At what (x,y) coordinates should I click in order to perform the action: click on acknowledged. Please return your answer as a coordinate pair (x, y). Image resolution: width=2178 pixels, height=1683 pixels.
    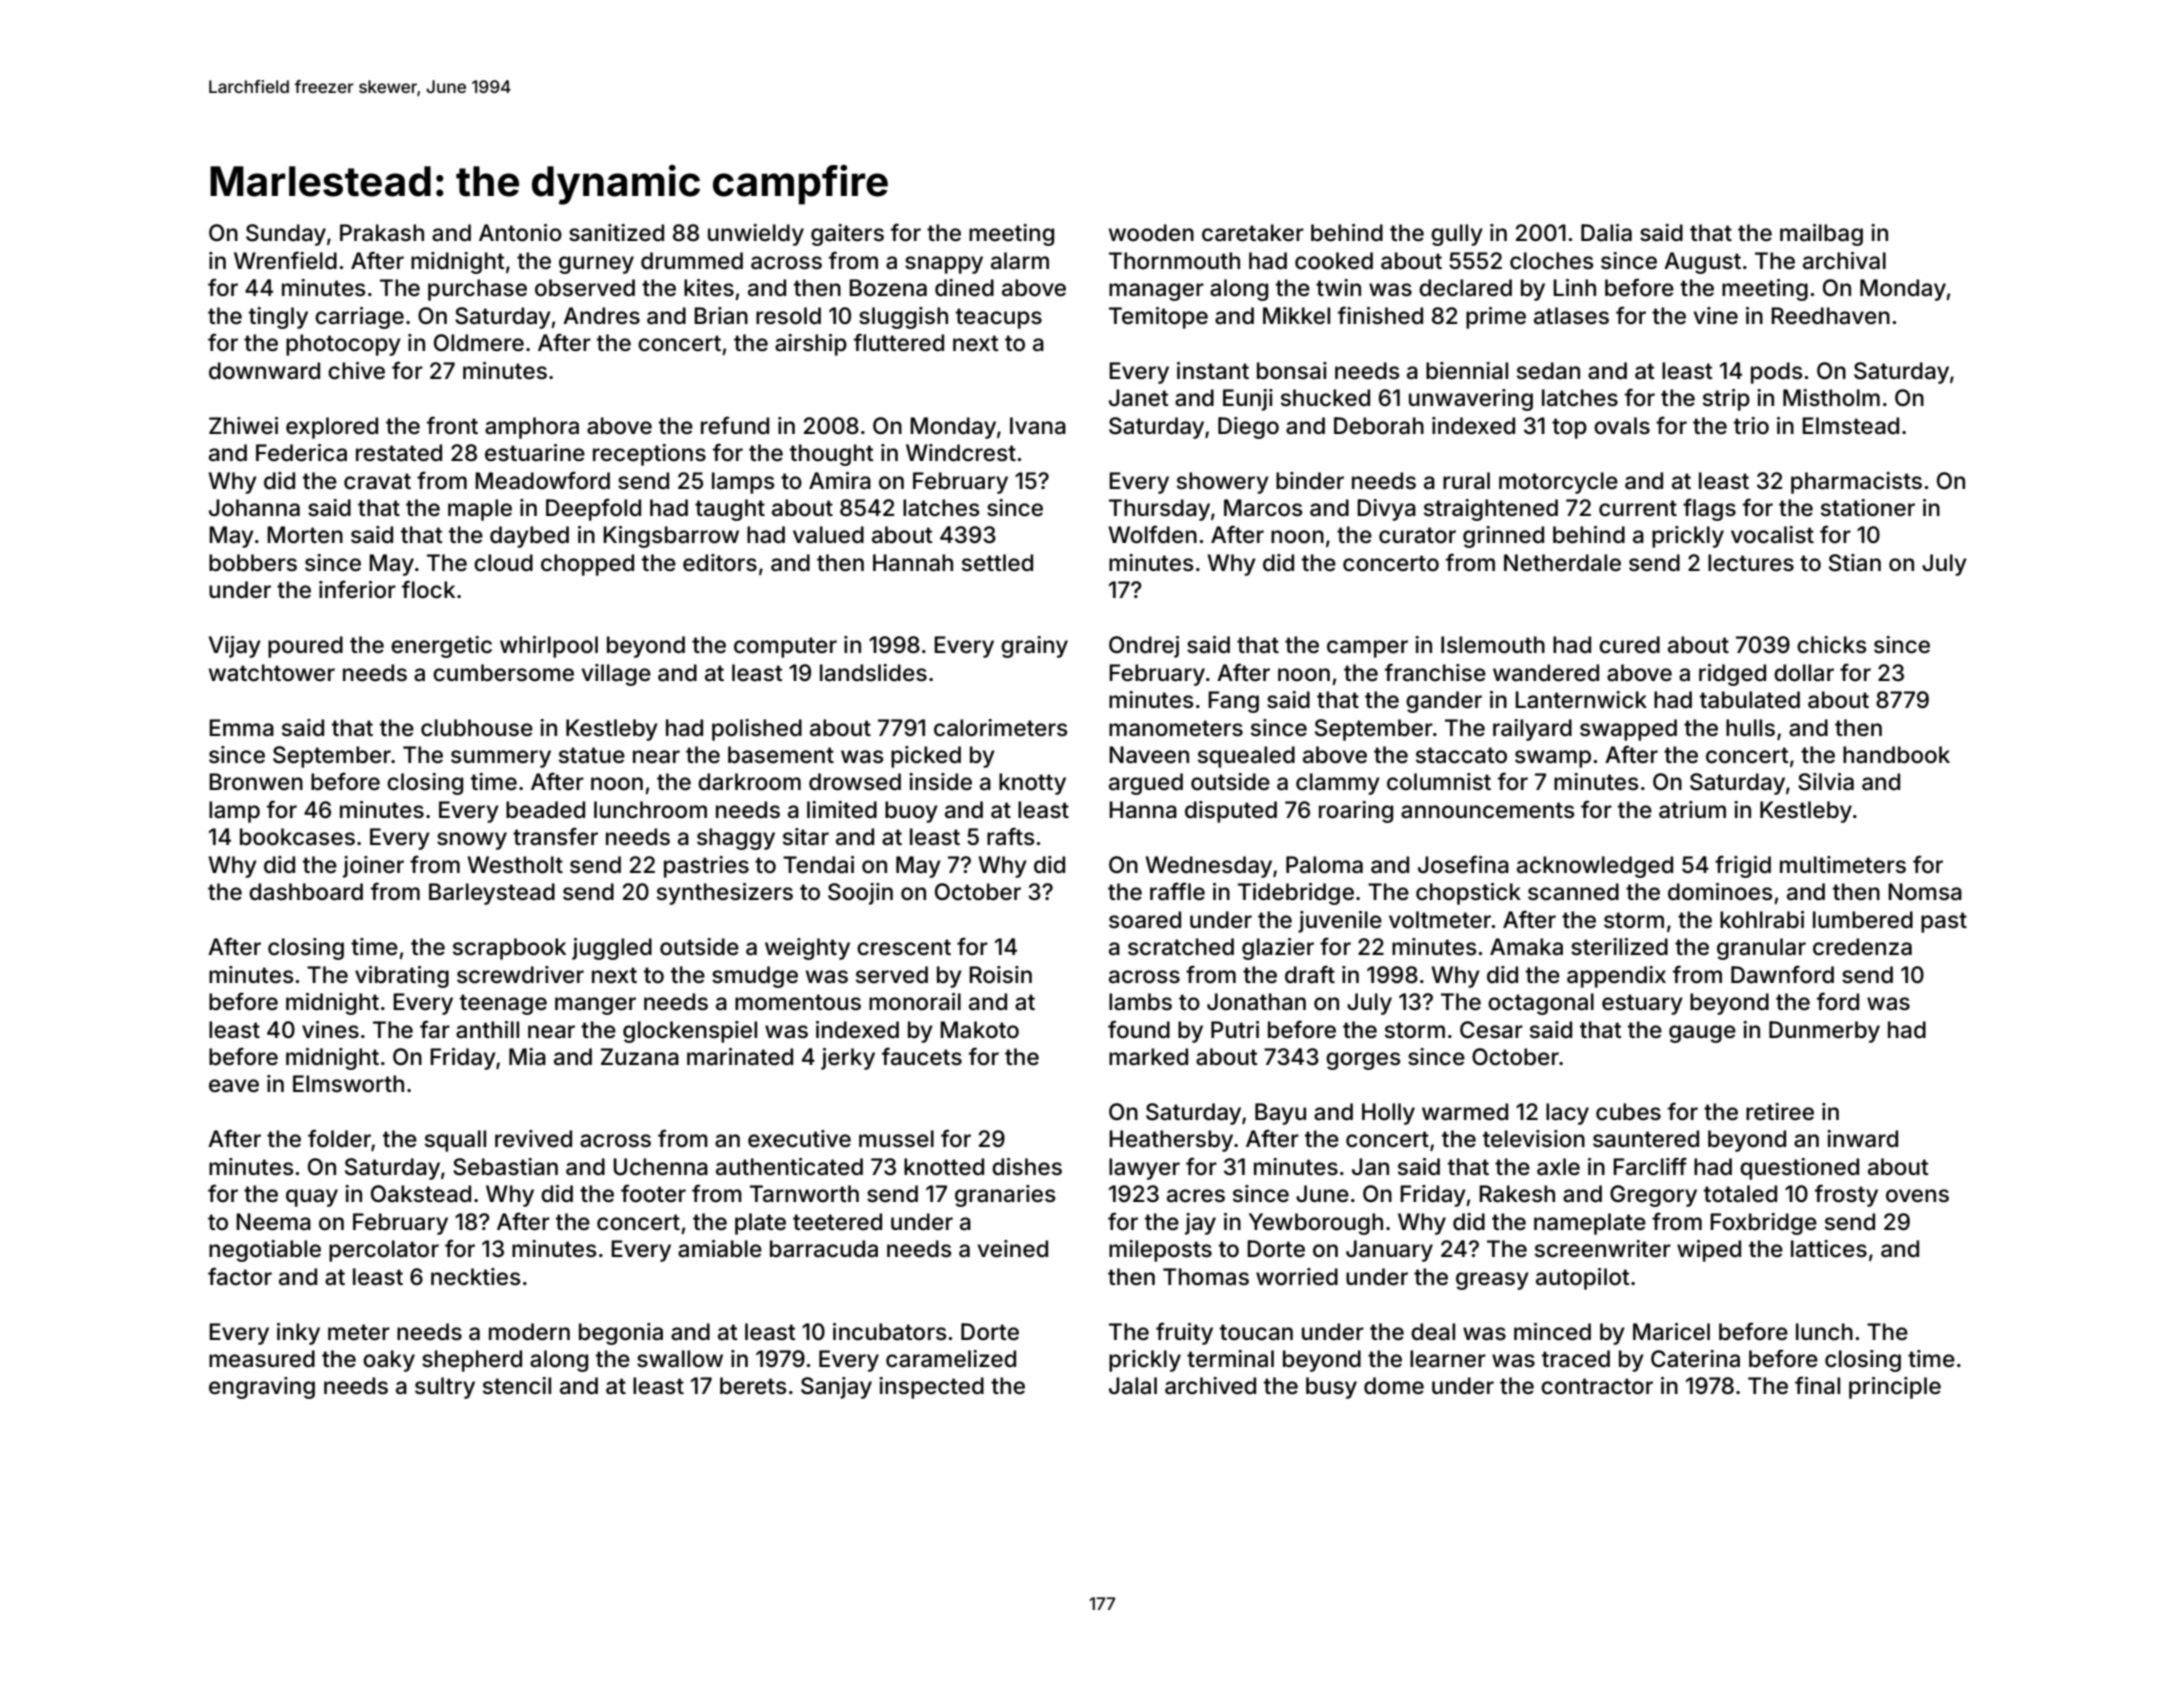
    Looking at the image, I should click on (1595, 867).
